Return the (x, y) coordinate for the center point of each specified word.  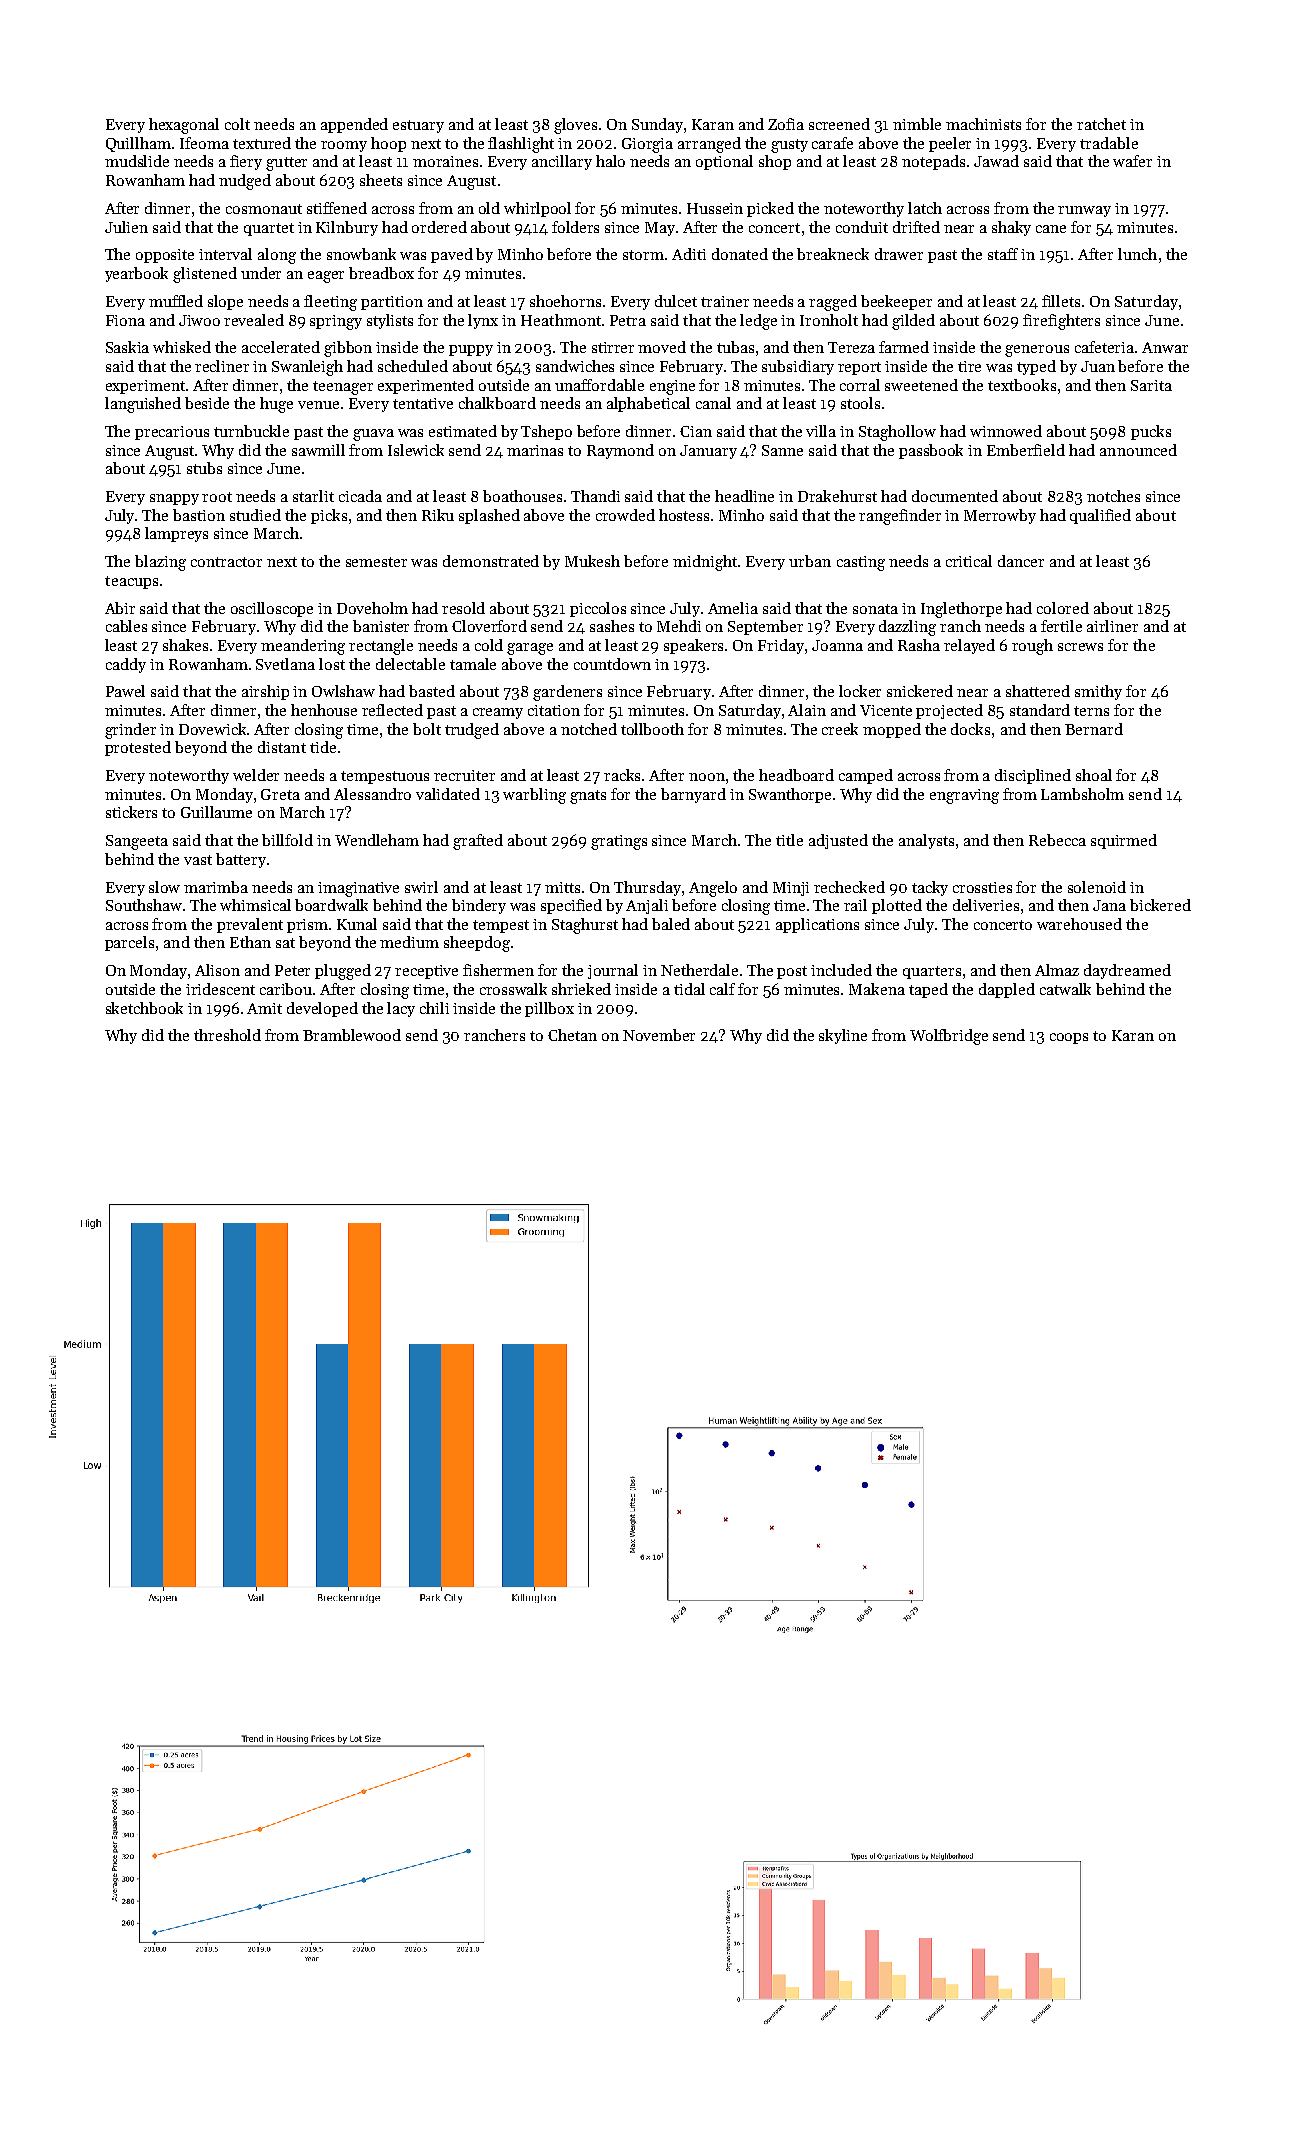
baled (671, 924)
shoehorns (565, 301)
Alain (807, 710)
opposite (165, 256)
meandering (303, 647)
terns (1091, 711)
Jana (1109, 905)
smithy (1098, 692)
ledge (758, 322)
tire (969, 366)
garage (530, 649)
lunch (1137, 254)
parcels (129, 943)
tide (323, 747)
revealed (254, 320)
